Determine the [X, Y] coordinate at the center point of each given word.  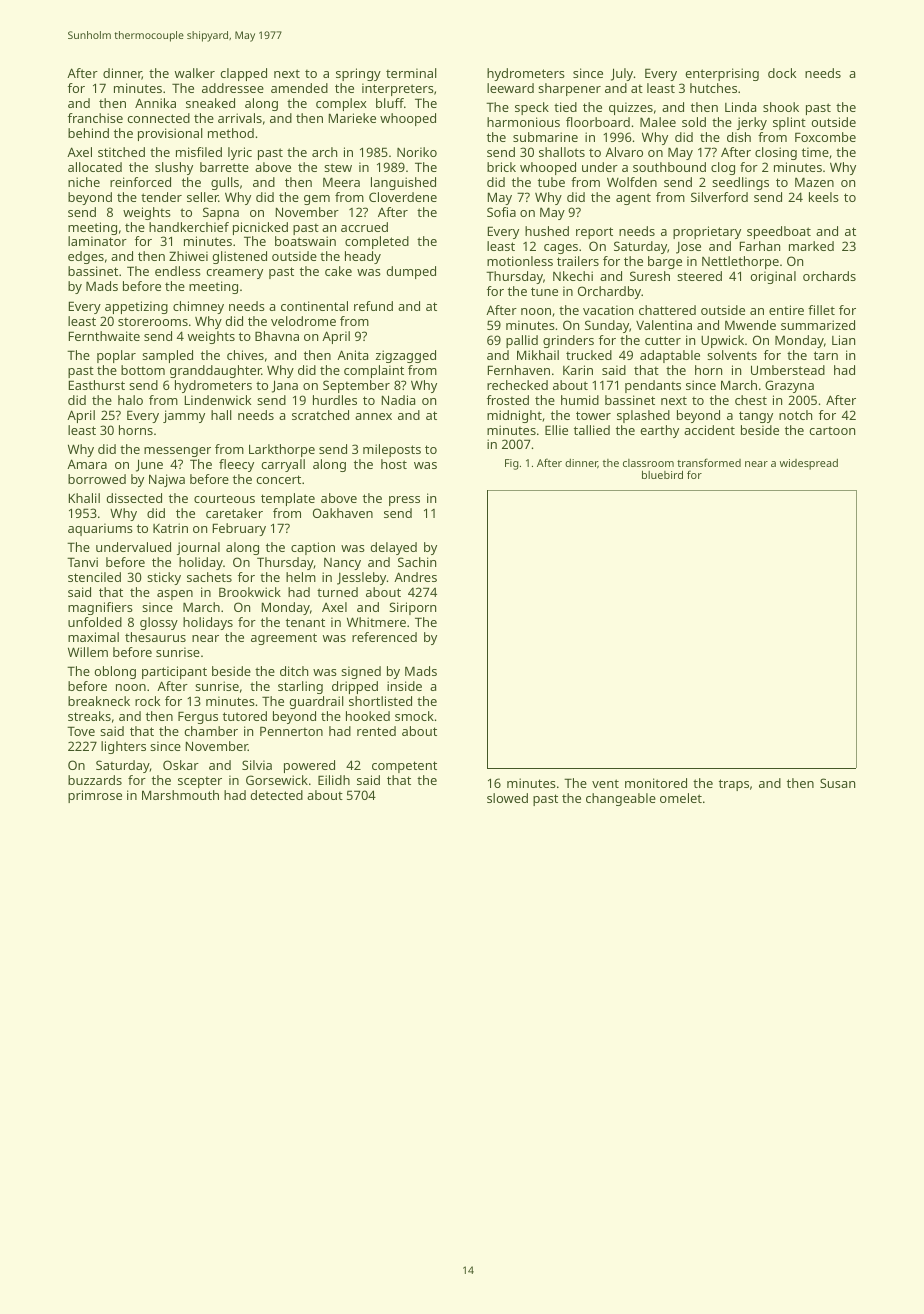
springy [358, 74]
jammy [184, 416]
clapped [243, 74]
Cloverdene [403, 197]
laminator [97, 241]
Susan [837, 783]
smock [414, 716]
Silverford [719, 197]
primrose [95, 796]
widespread [809, 464]
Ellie [556, 430]
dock [782, 73]
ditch [294, 671]
